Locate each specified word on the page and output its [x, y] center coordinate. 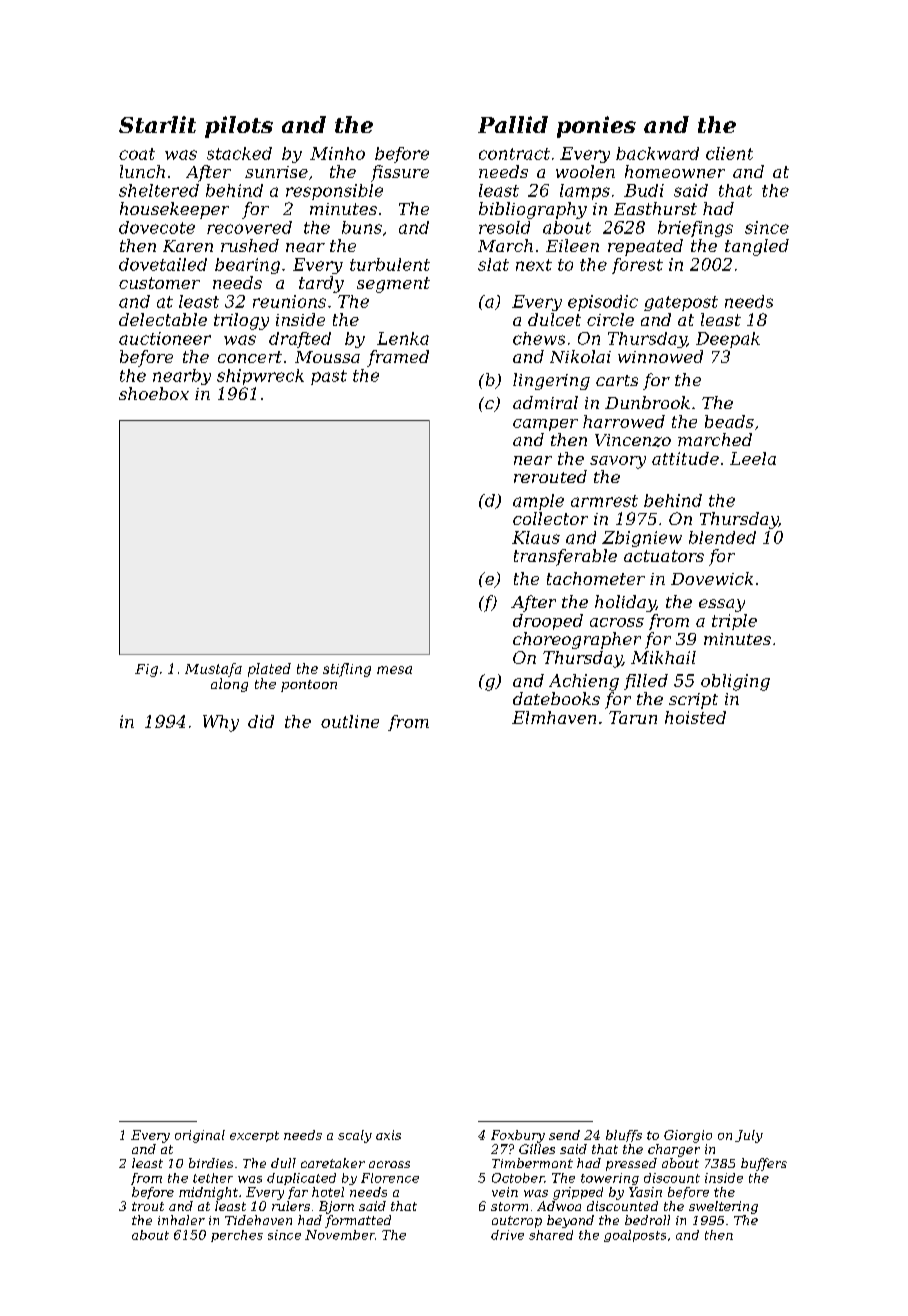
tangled [757, 247]
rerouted [550, 476]
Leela [753, 458]
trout [148, 1206]
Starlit [157, 124]
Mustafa [213, 670]
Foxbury [518, 1136]
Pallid [513, 124]
